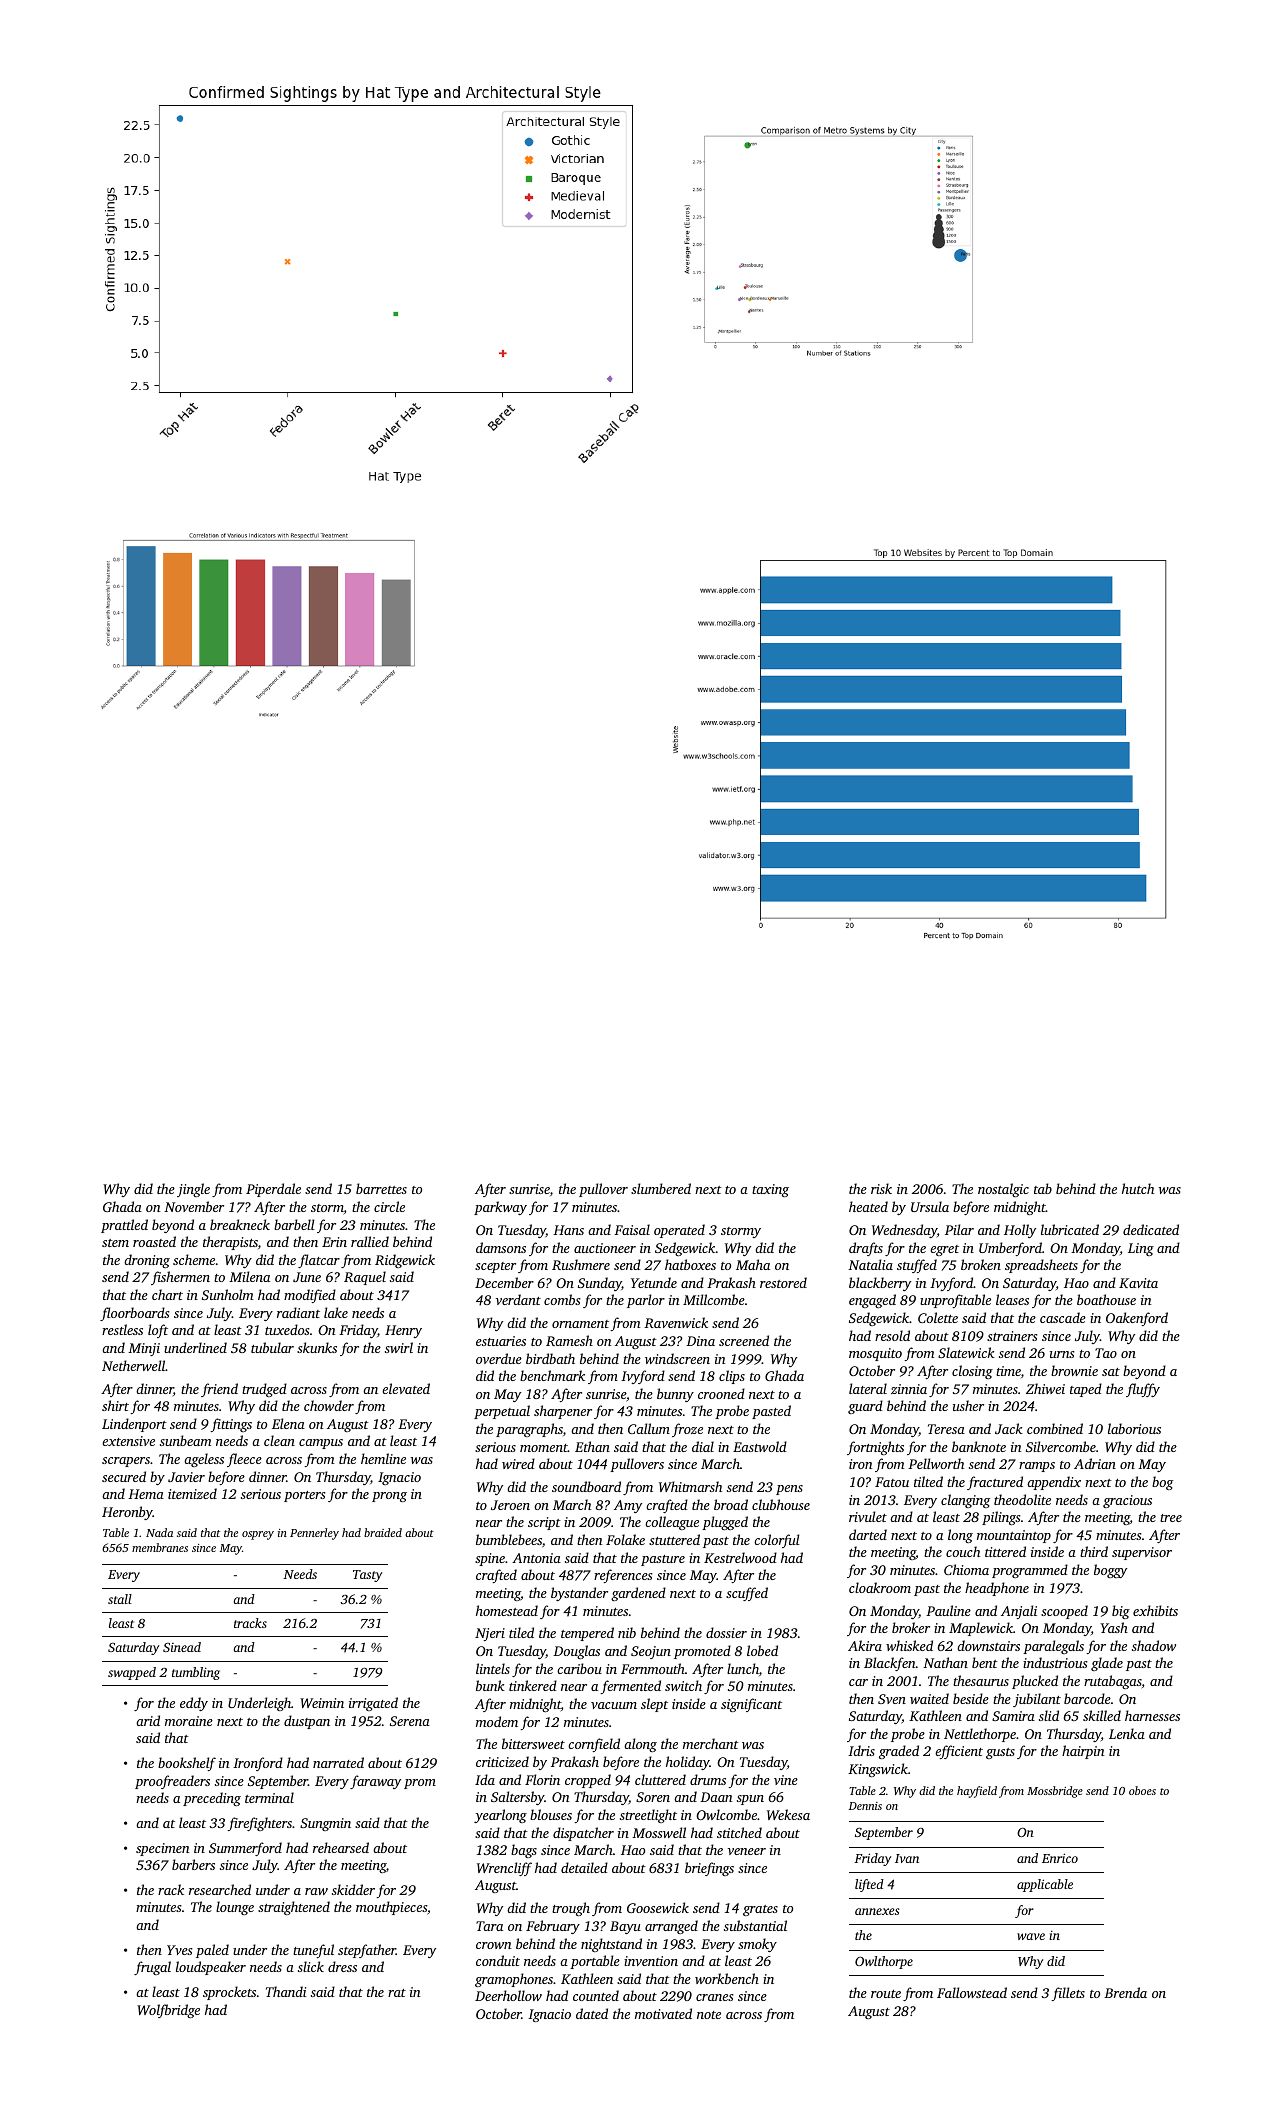 The height and width of the page is (2122, 1288). Describe the element at coordinates (569, 1340) in the page. I see `Ramesh` at that location.
